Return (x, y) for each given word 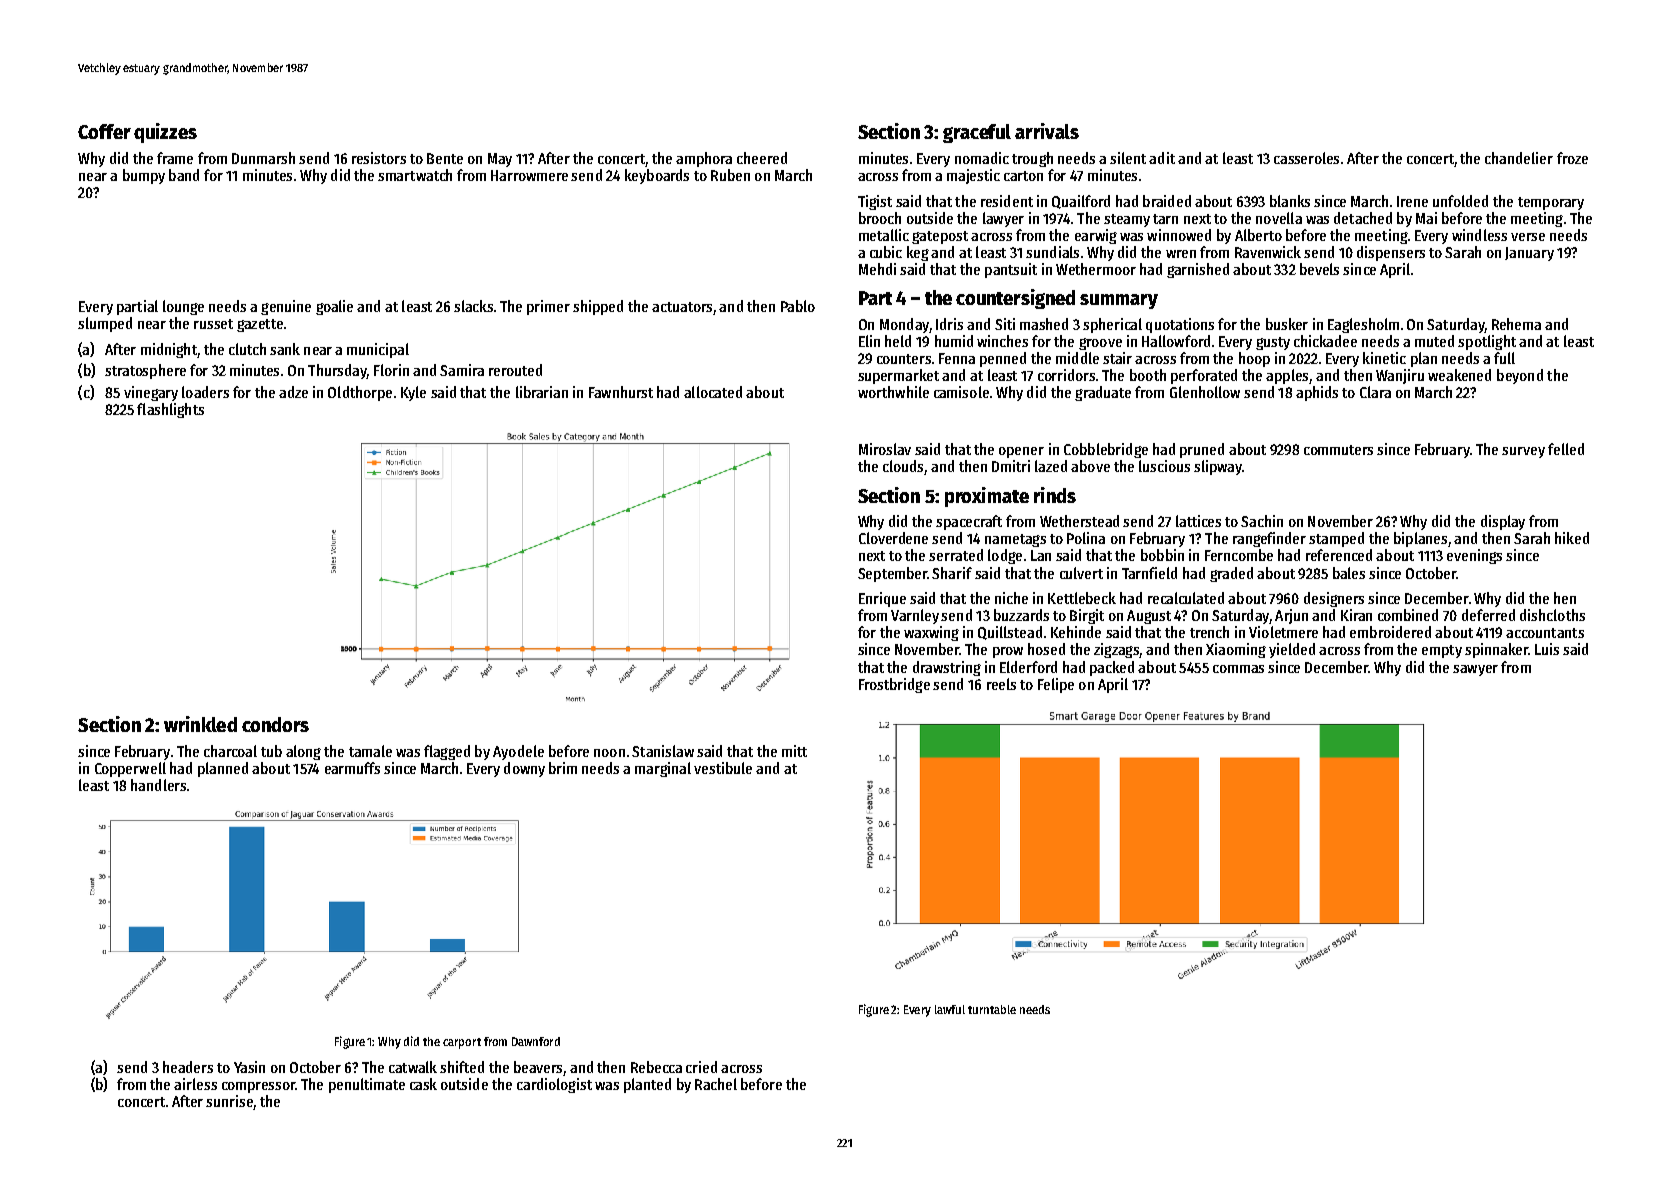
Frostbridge (894, 685)
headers (188, 1067)
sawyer (1475, 670)
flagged (447, 752)
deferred (1488, 615)
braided (1167, 201)
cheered (762, 158)
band (184, 175)
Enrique (882, 599)
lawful (950, 1009)
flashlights (170, 410)
